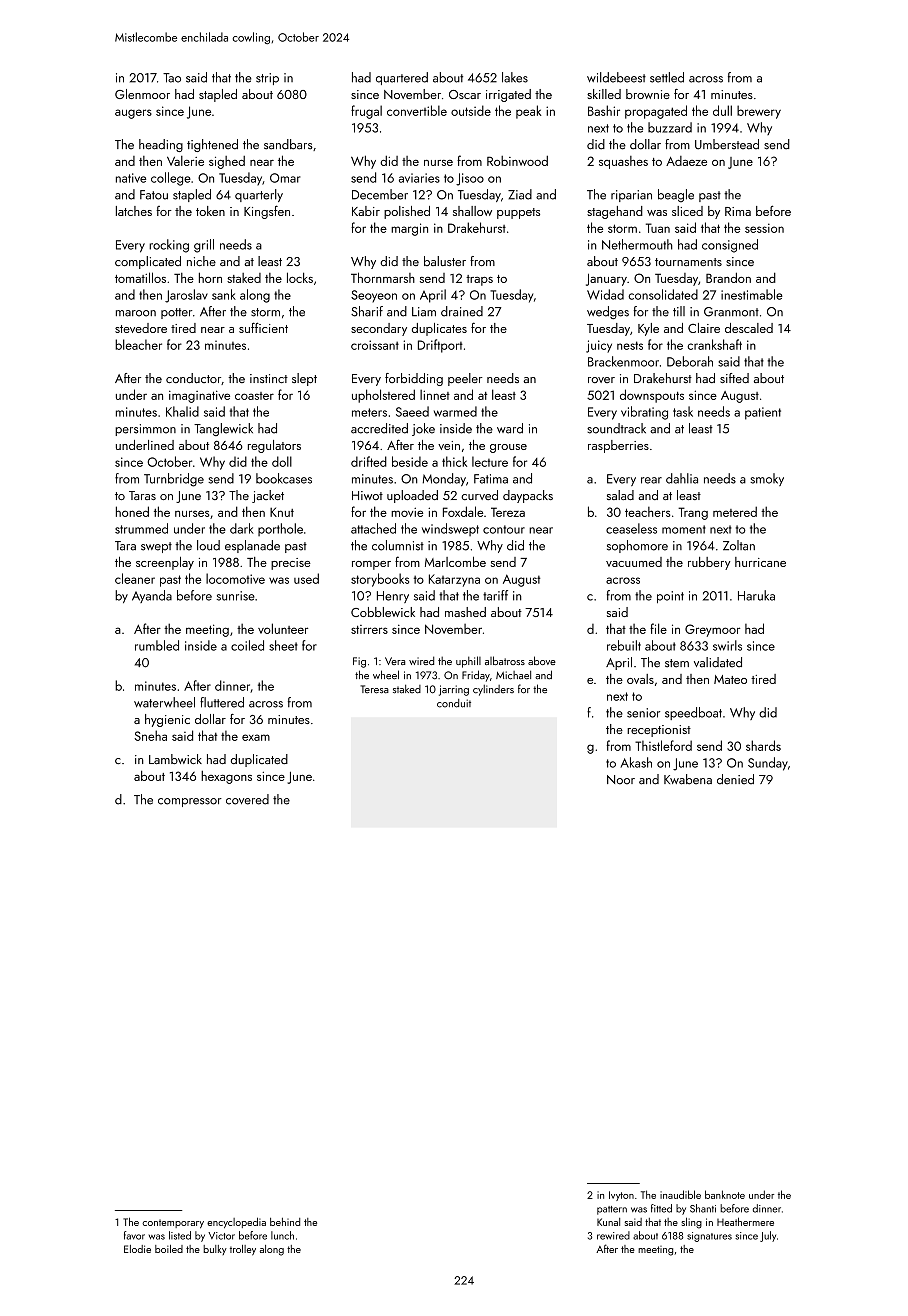 The image size is (908, 1316). What do you see at coordinates (515, 77) in the image?
I see `lakes` at bounding box center [515, 77].
